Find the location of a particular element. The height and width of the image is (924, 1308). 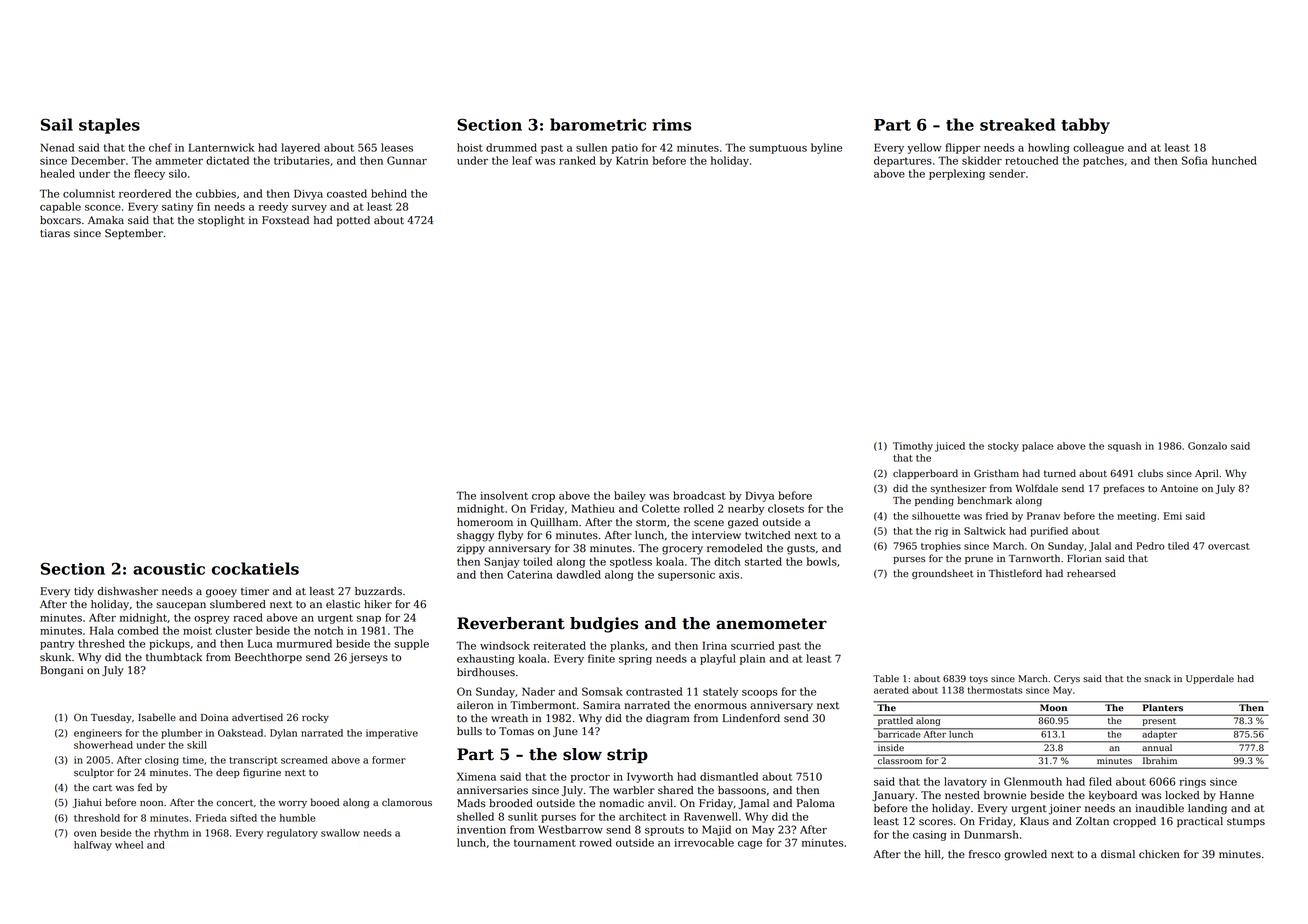

pickups is located at coordinates (169, 644).
